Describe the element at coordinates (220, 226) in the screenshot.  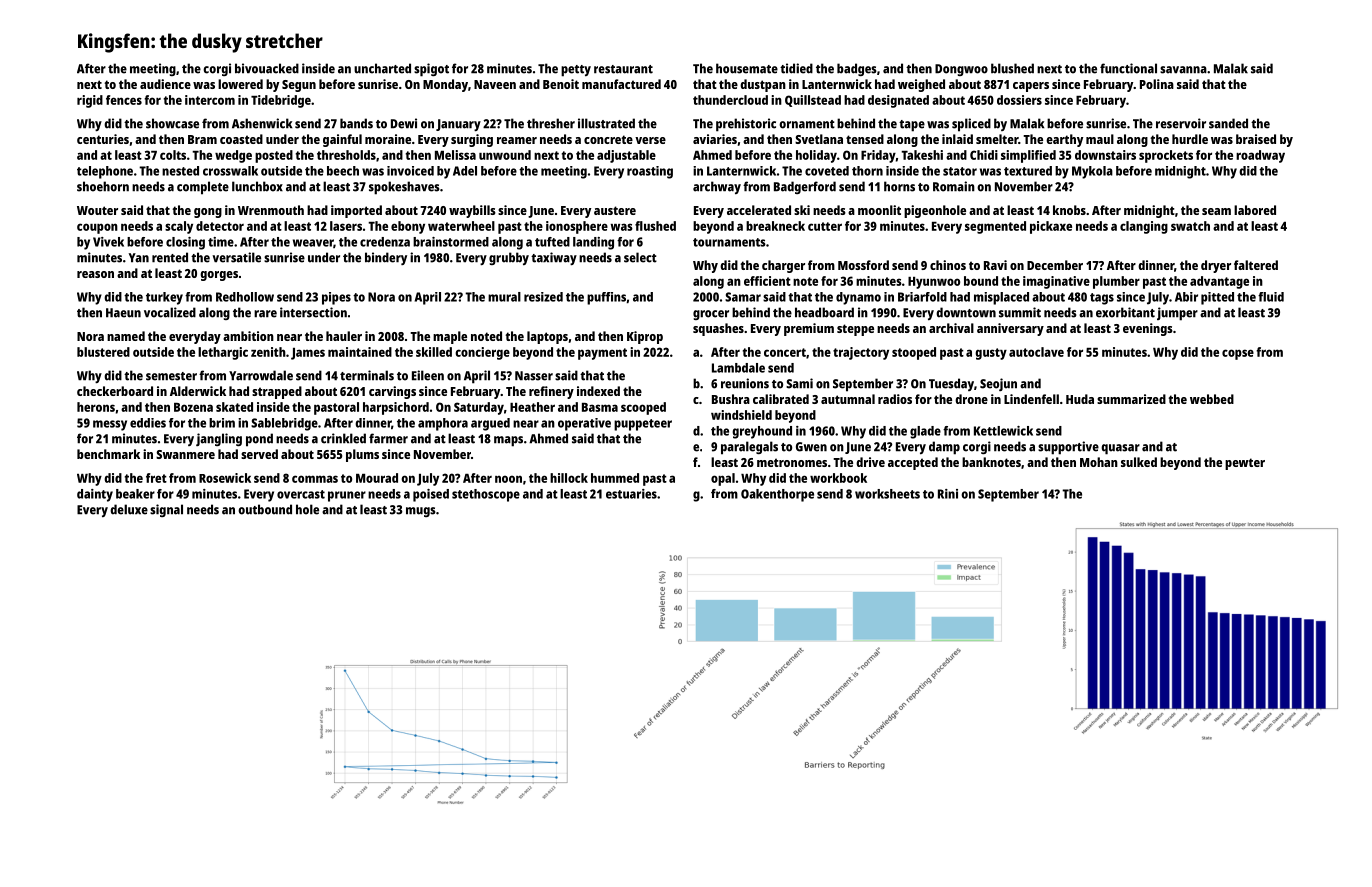
I see `detector` at that location.
